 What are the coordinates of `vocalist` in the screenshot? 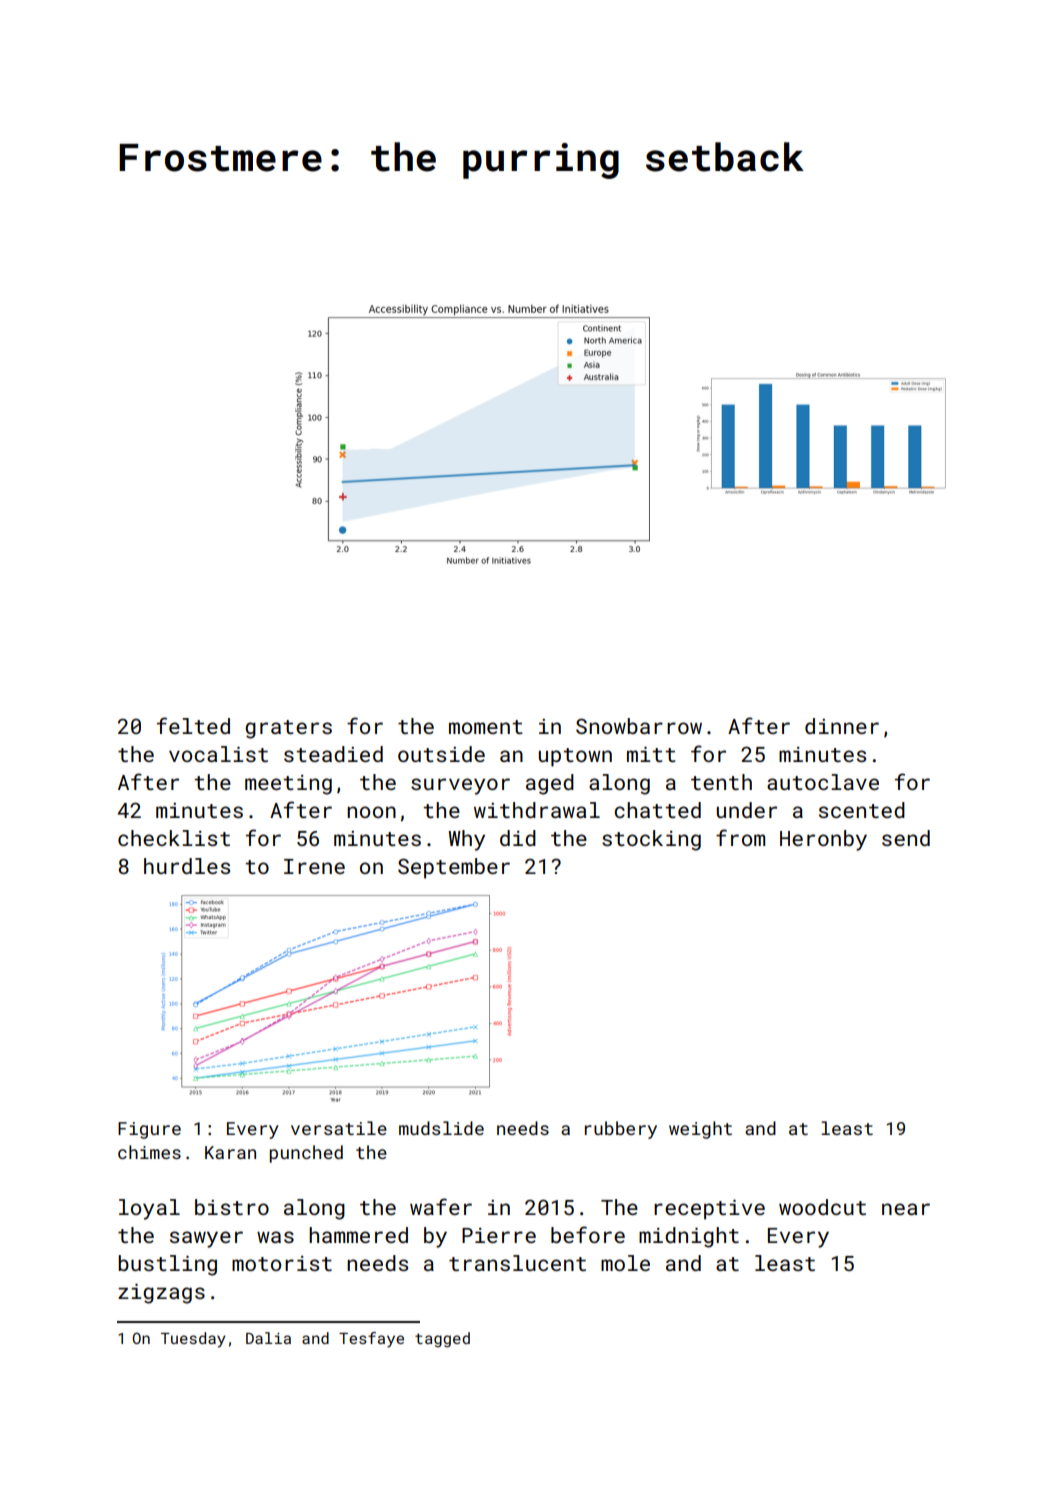 It's located at (218, 754).
